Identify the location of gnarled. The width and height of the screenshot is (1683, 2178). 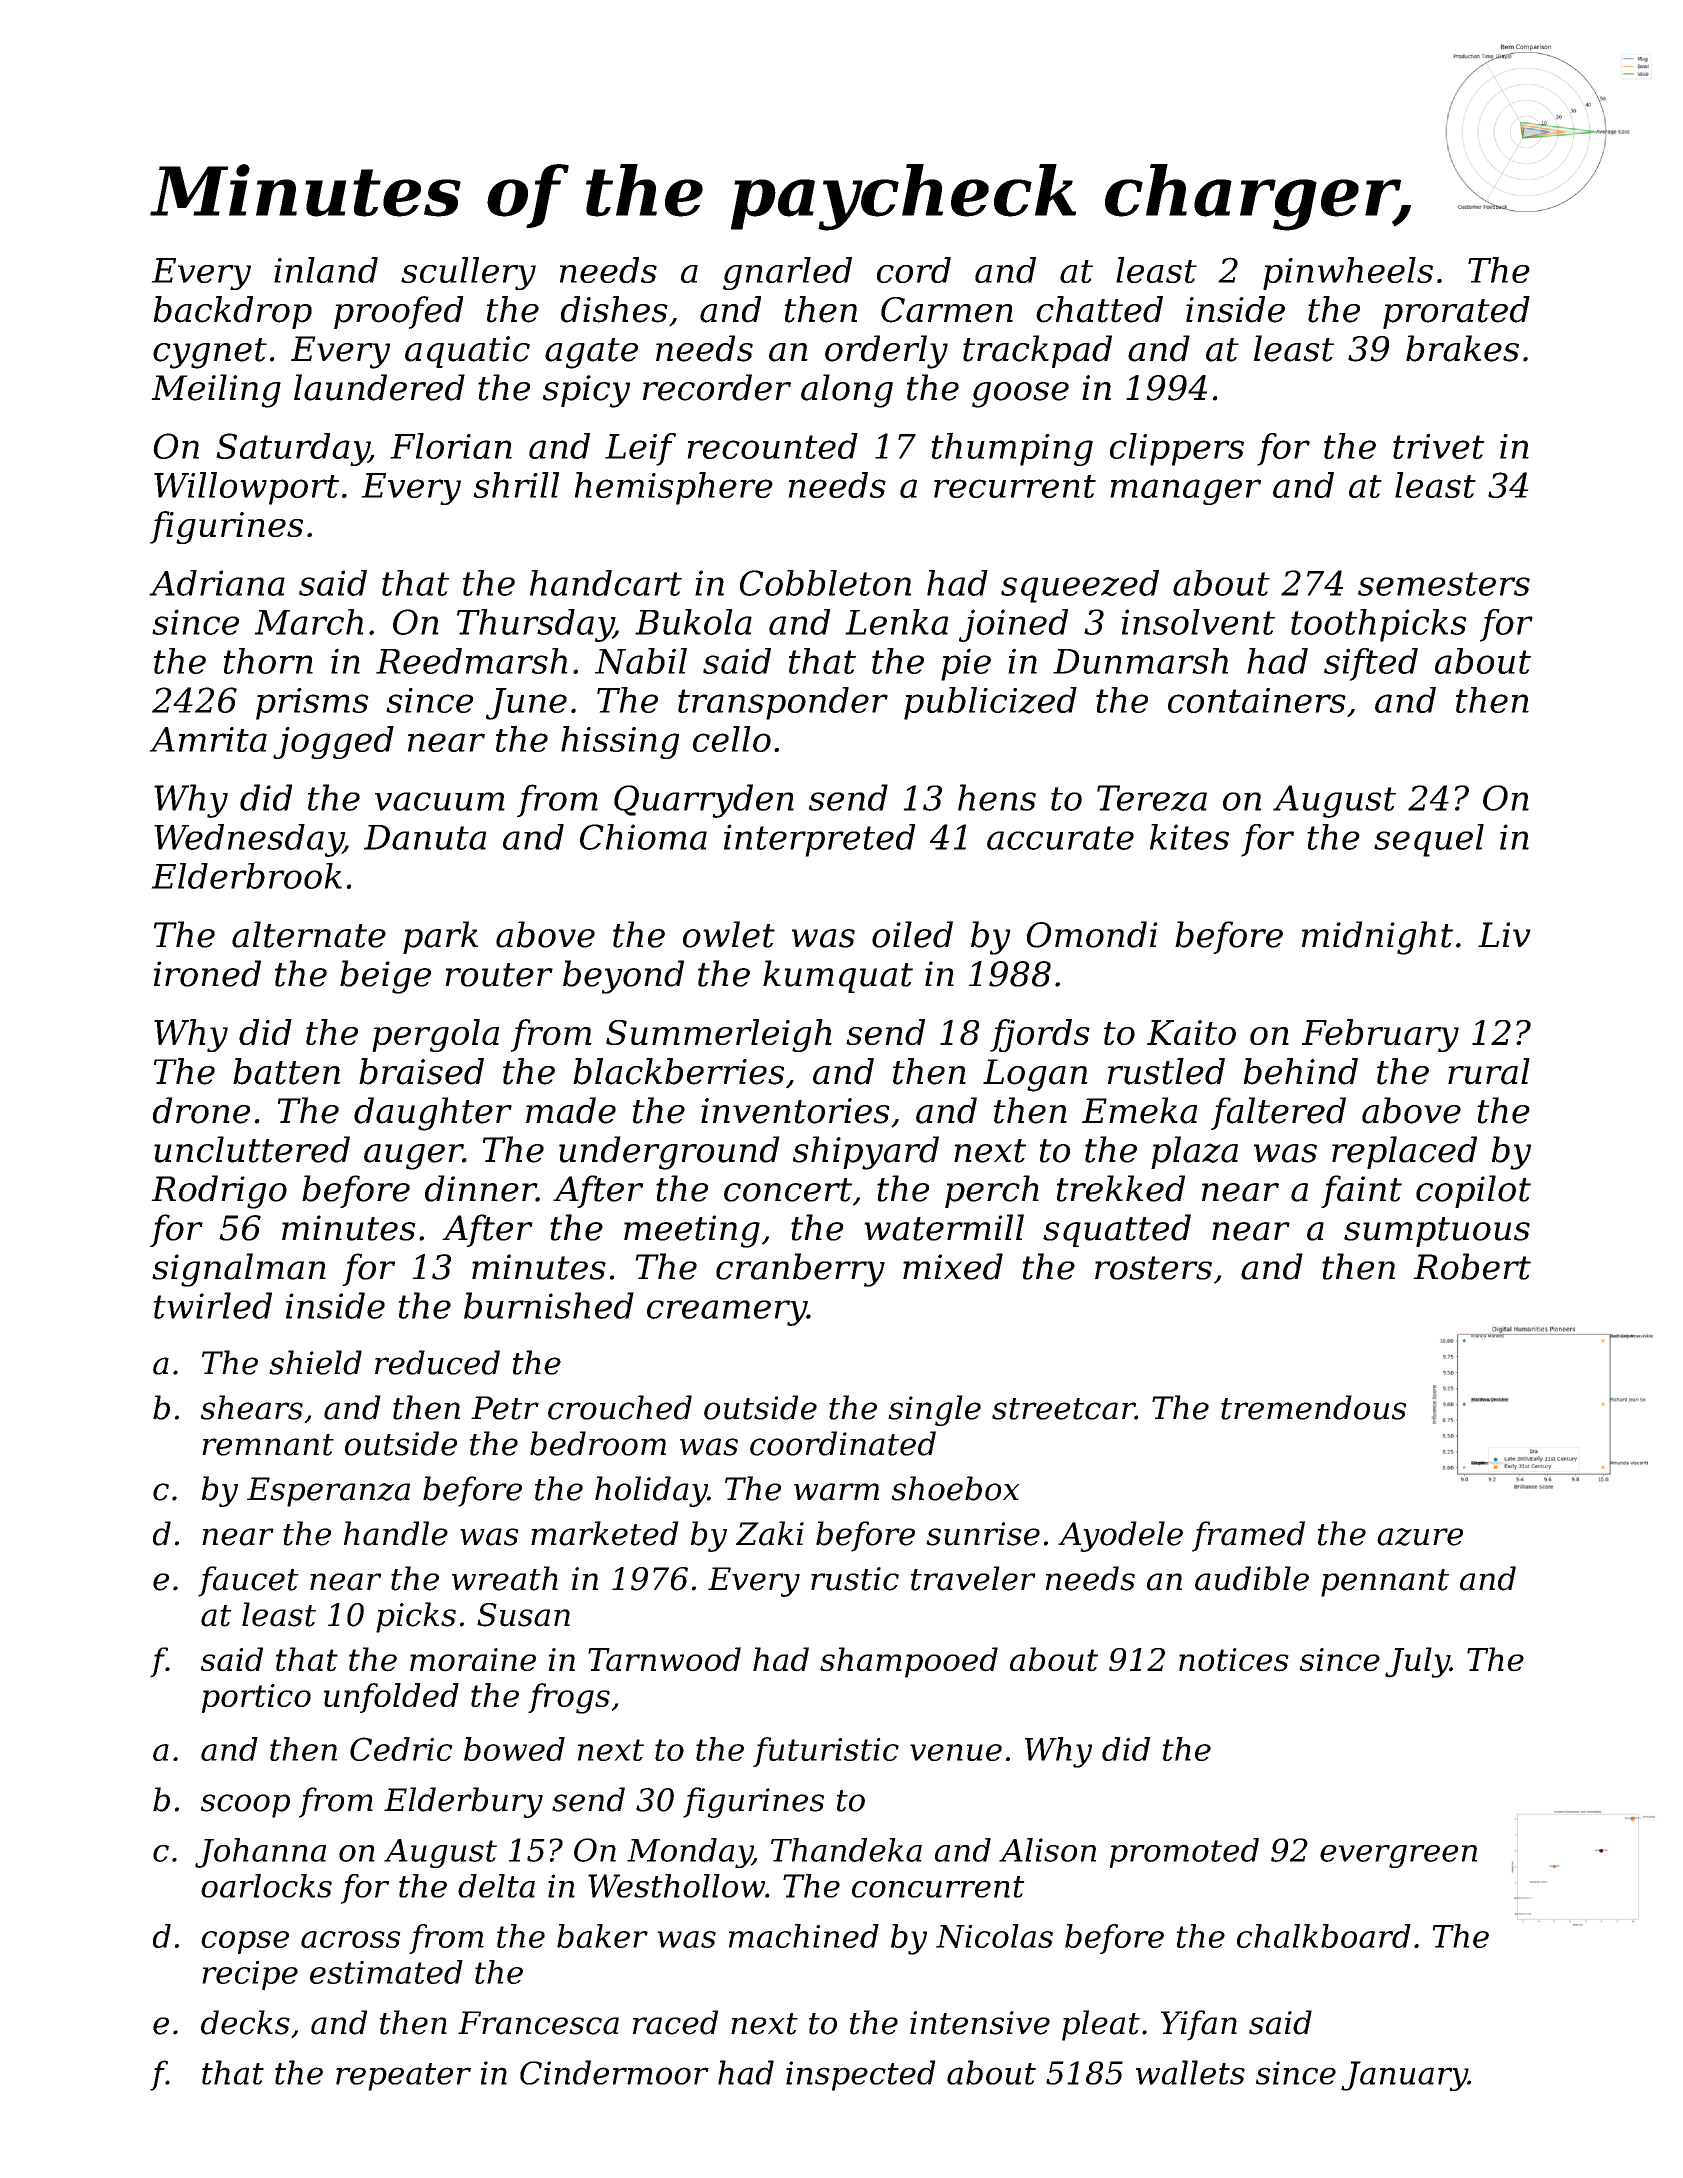
(787, 273).
